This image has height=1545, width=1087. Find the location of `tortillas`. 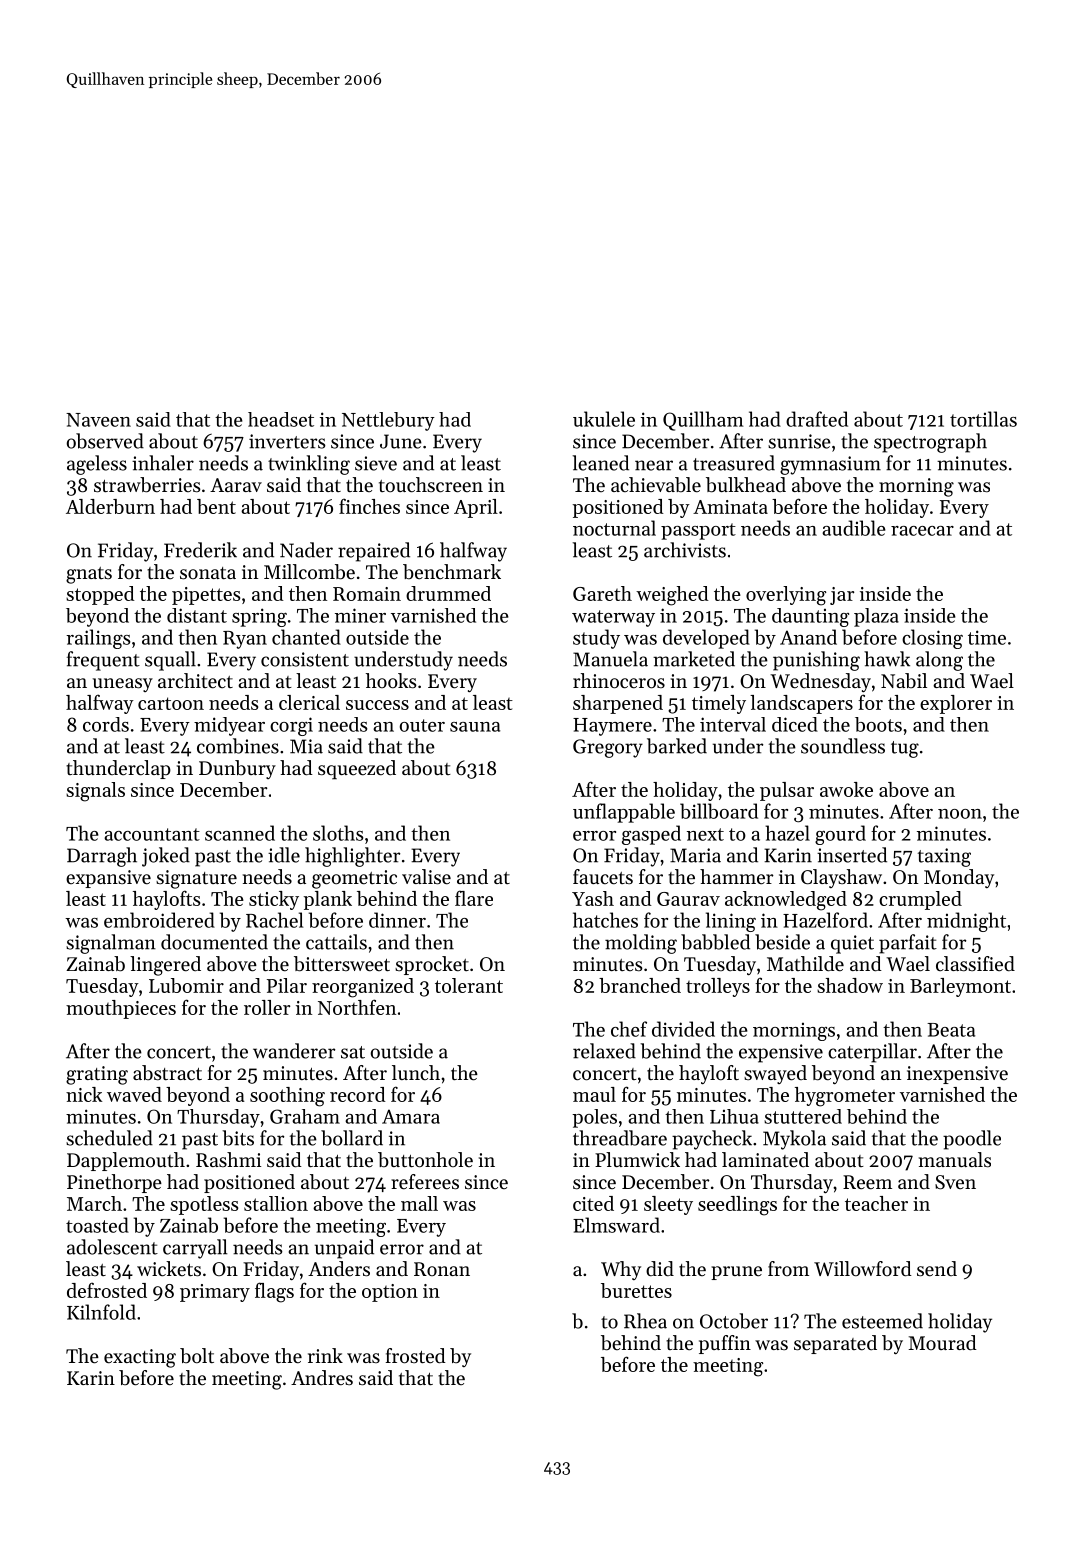

tortillas is located at coordinates (983, 419).
